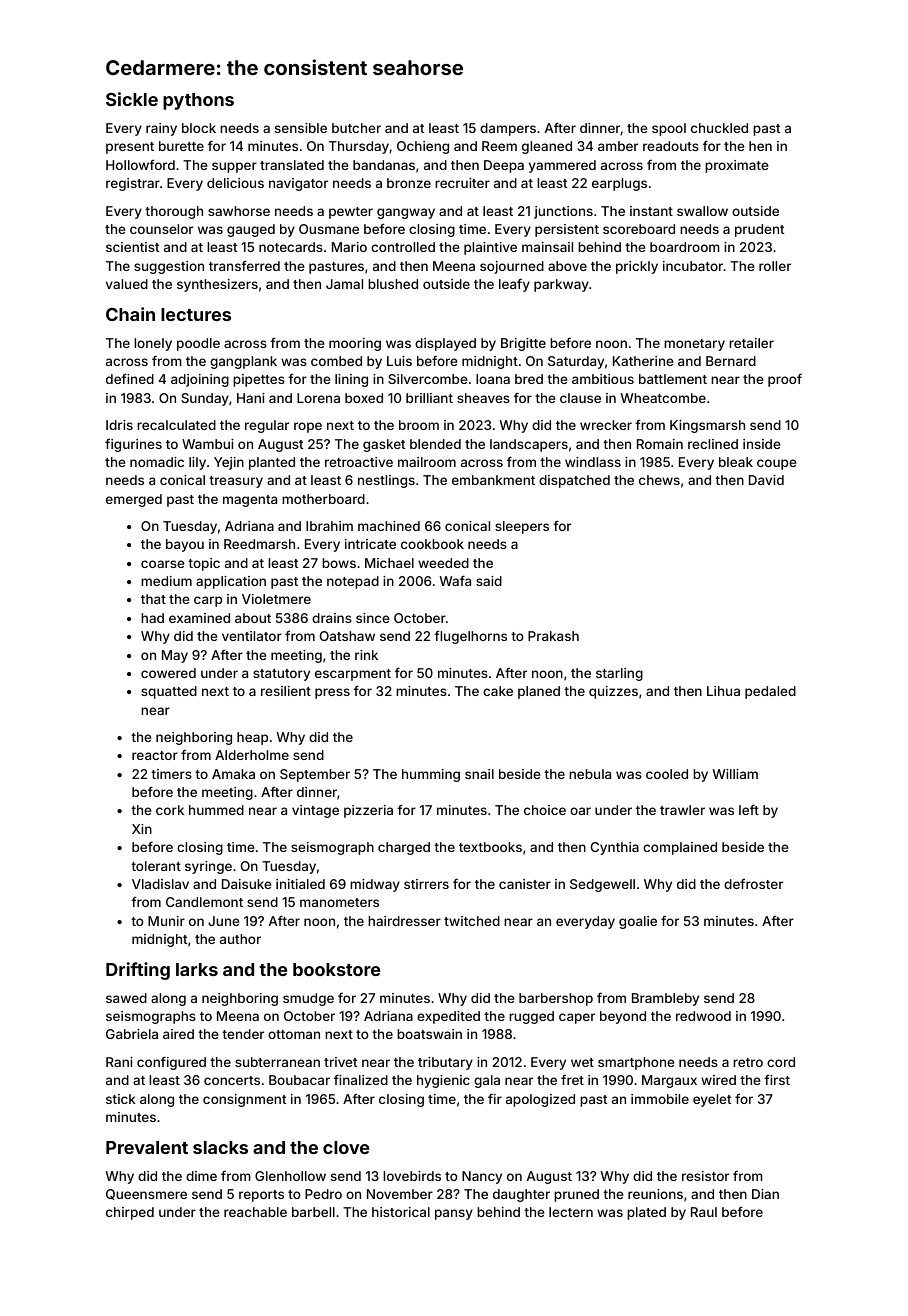  What do you see at coordinates (356, 128) in the screenshot?
I see `butcher` at bounding box center [356, 128].
